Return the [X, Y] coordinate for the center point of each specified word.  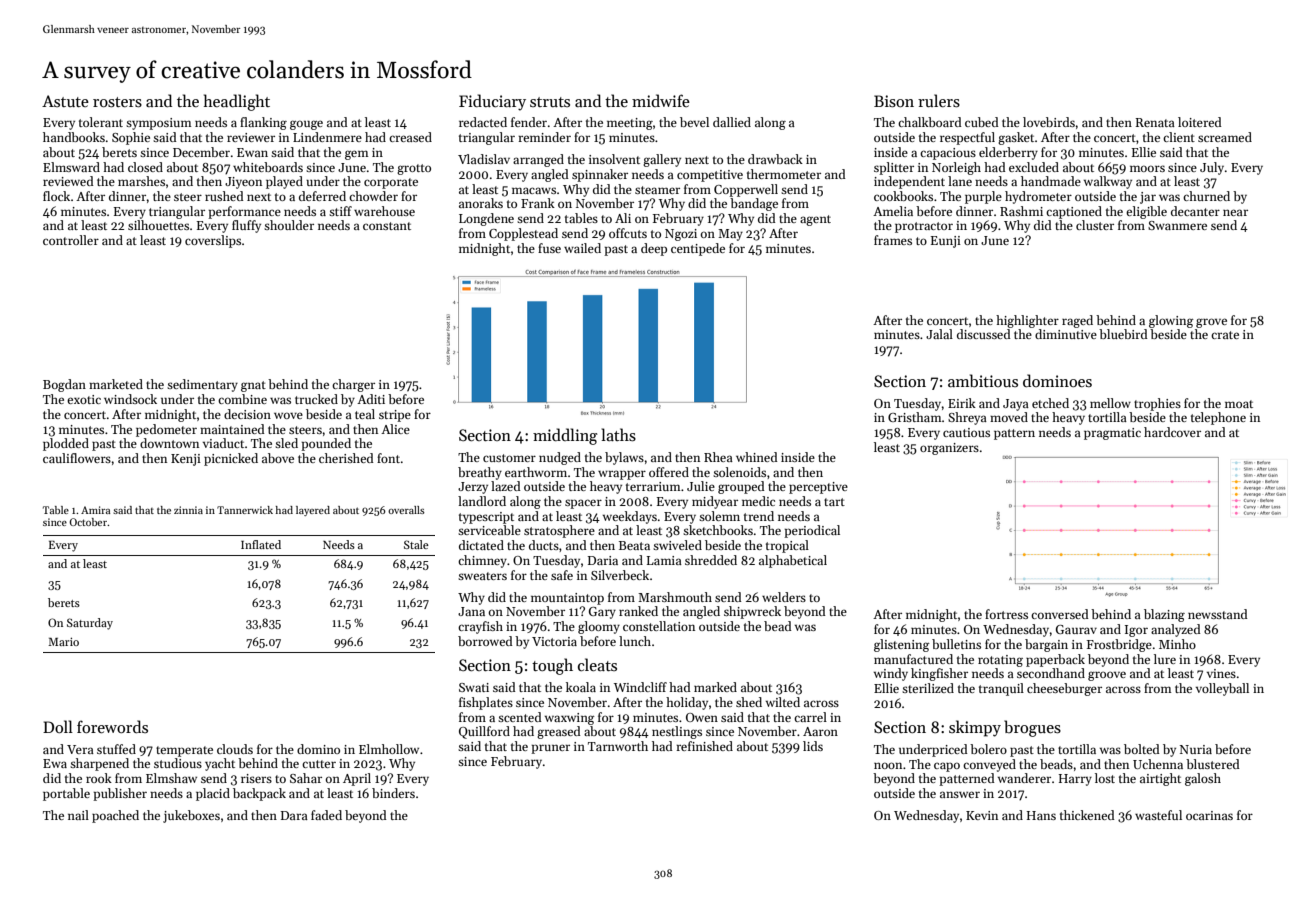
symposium [159, 124]
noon [888, 765]
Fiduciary [492, 102]
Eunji [946, 242]
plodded [66, 444]
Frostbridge [1119, 645]
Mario [63, 641]
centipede [698, 249]
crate [1225, 335]
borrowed [485, 641]
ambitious [983, 381]
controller [71, 240]
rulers [939, 101]
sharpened [99, 764]
